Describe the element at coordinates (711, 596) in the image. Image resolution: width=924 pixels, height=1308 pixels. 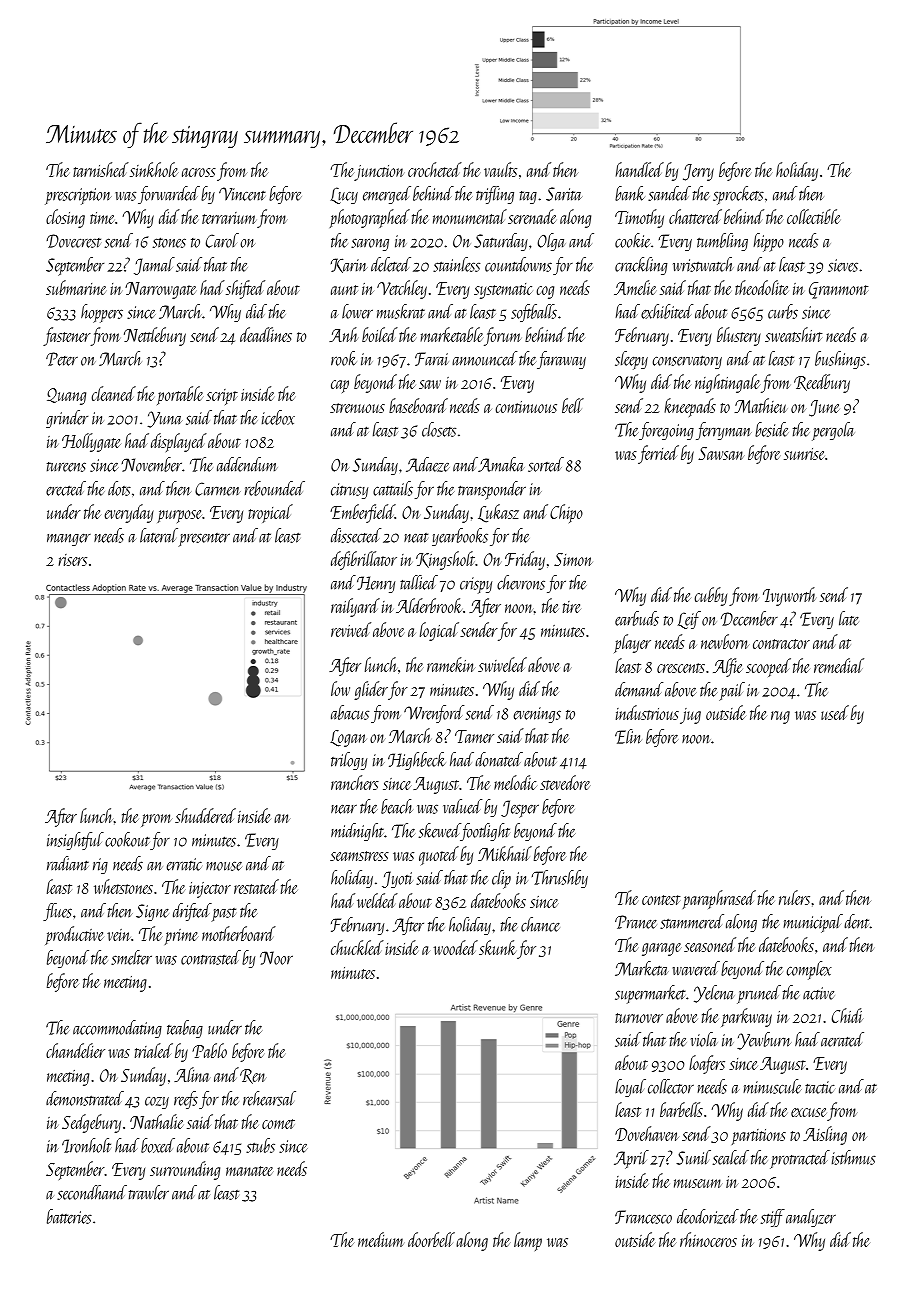
I see `cubby` at that location.
